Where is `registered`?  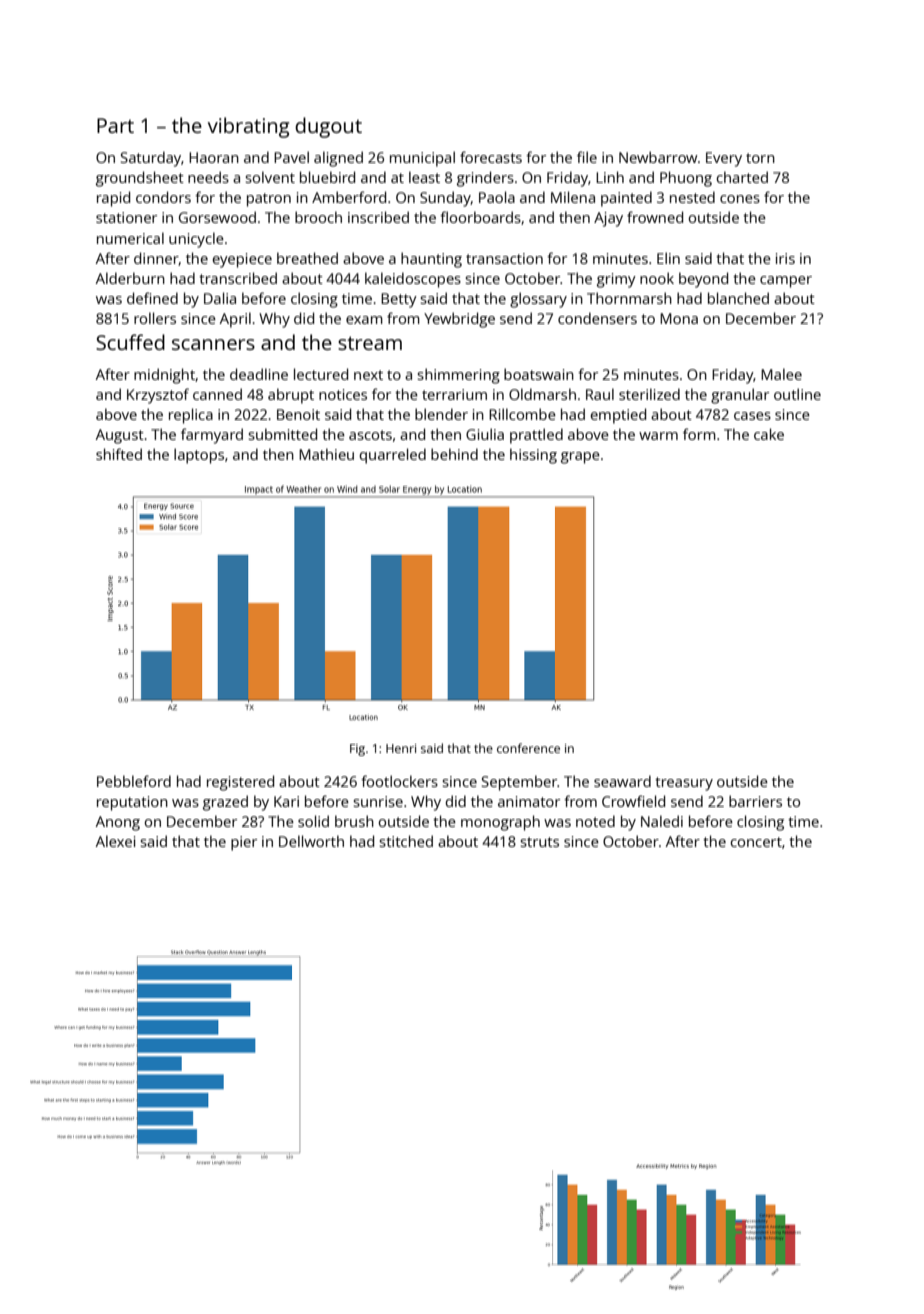 registered is located at coordinates (240, 783).
